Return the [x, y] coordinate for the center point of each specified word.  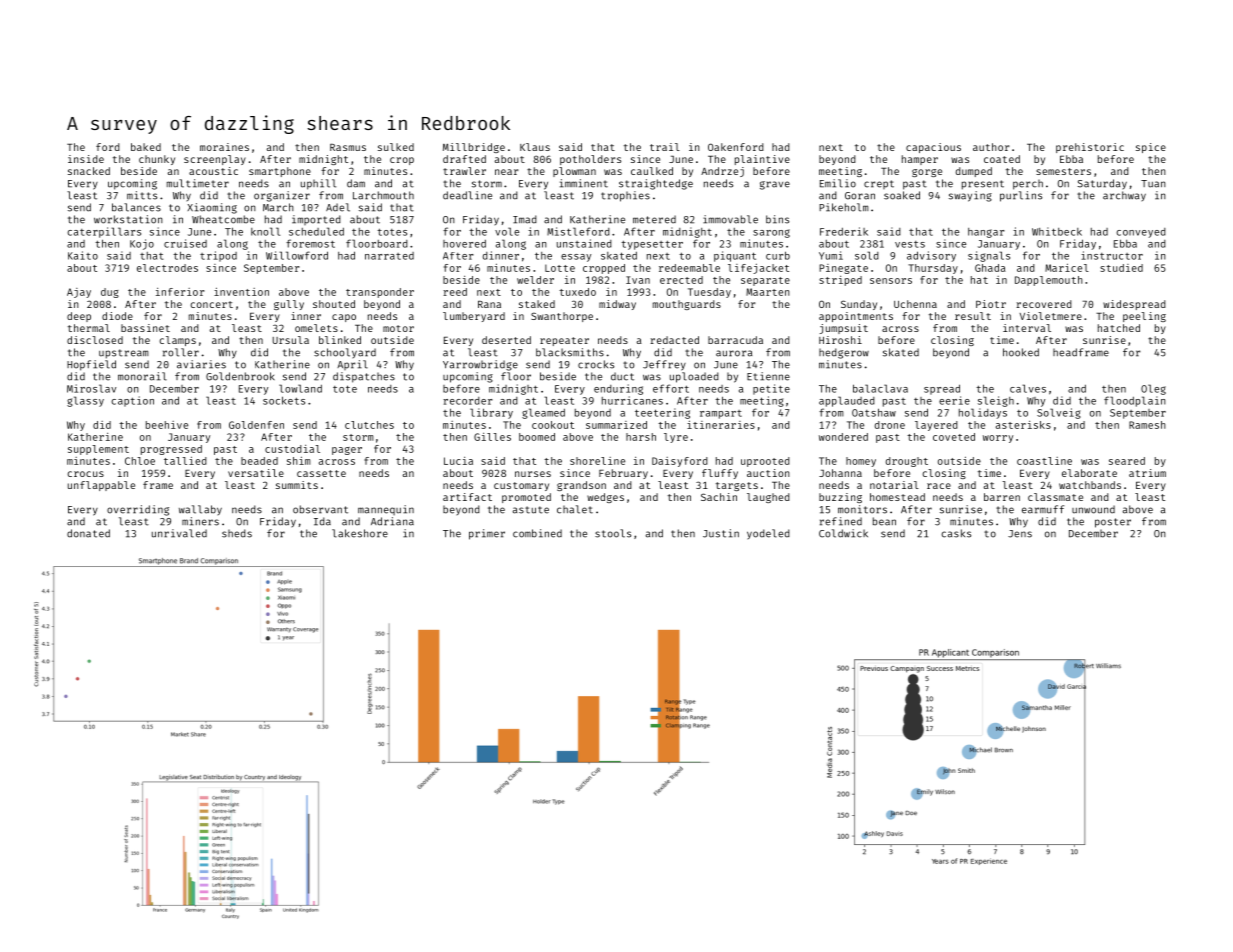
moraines [224, 147]
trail [665, 147]
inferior [180, 292]
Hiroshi [840, 340]
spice [1151, 148]
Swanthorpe [562, 317]
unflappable [101, 486]
